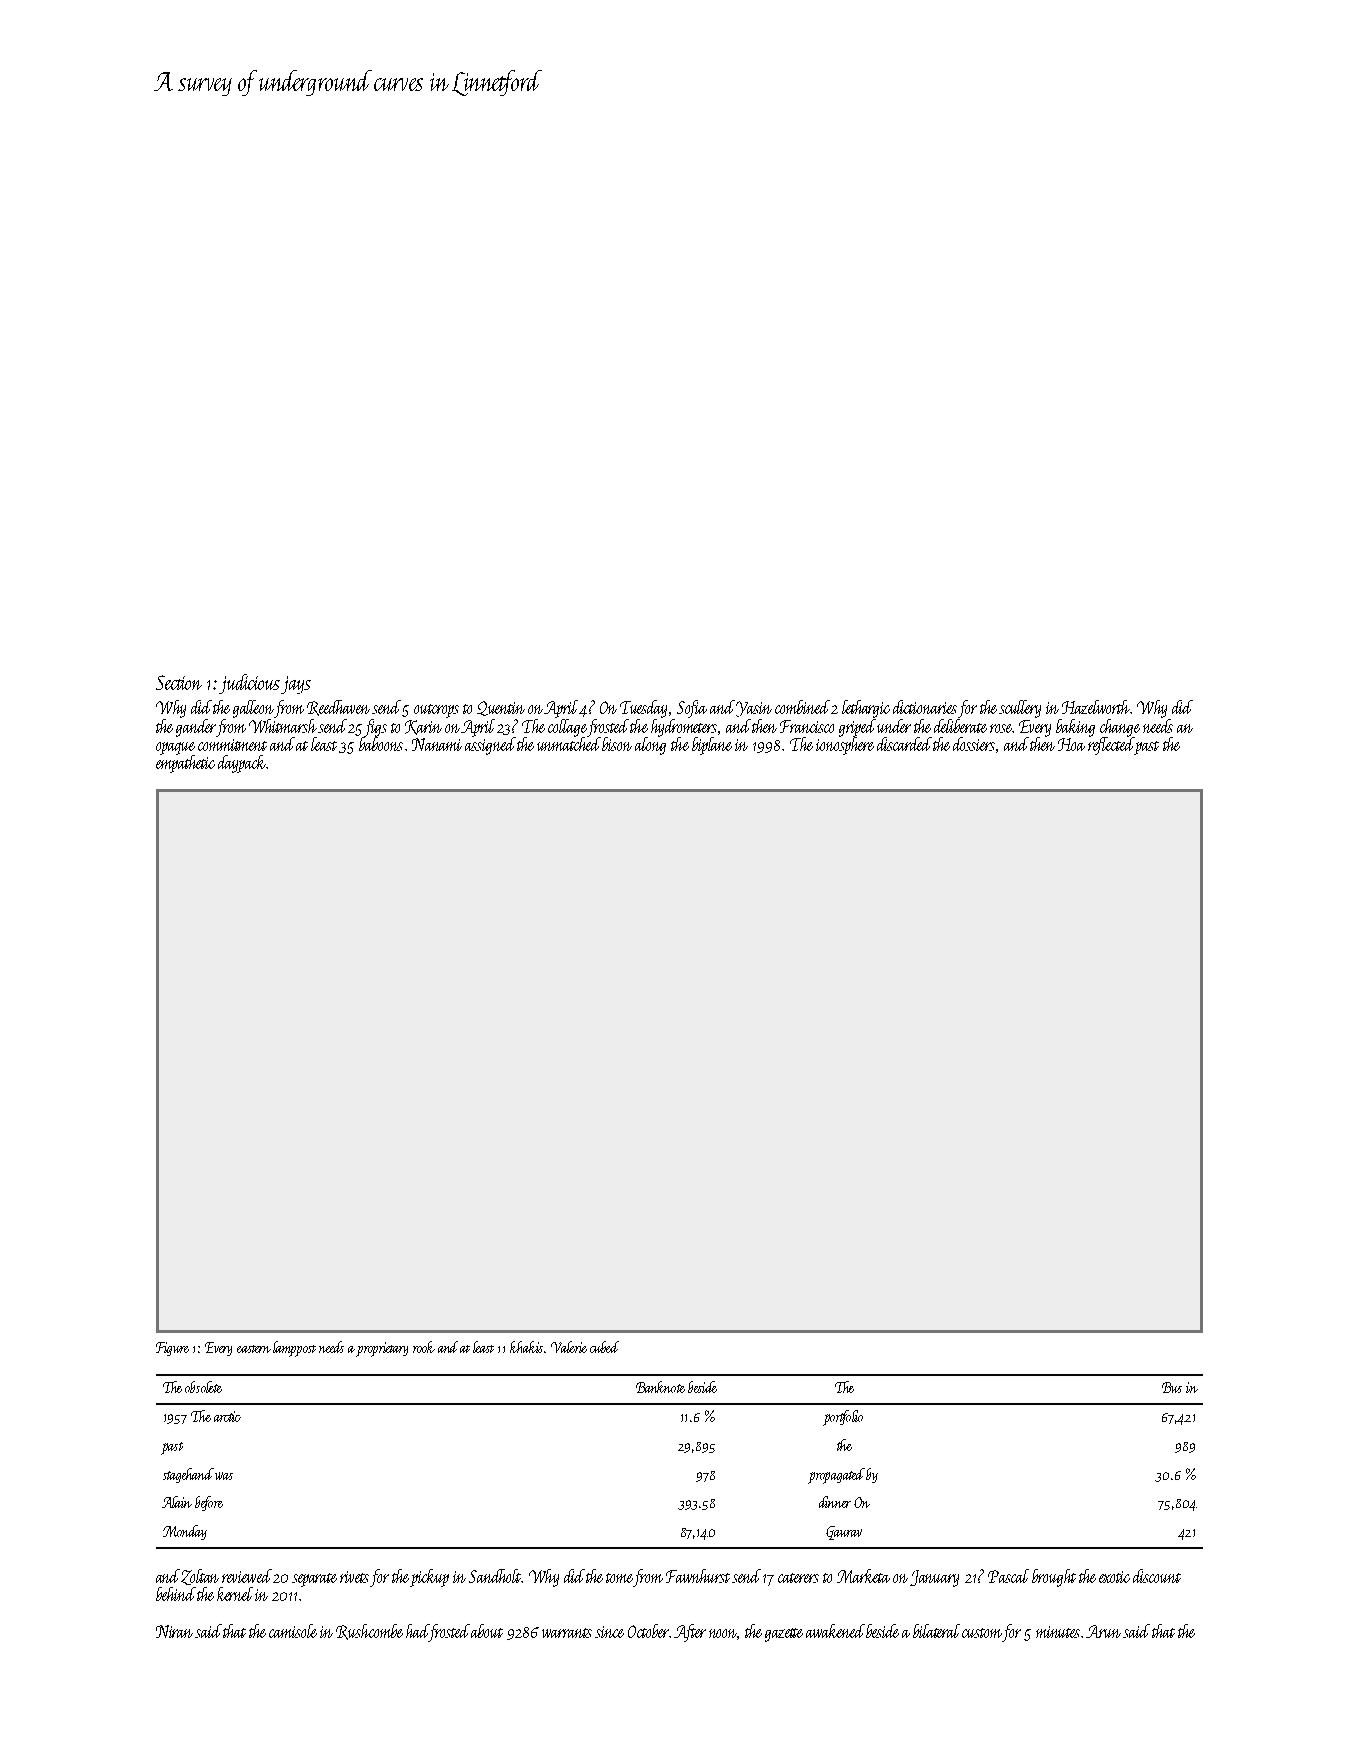 This document has width=1359, height=1759. Describe the element at coordinates (844, 1533) in the document. I see `Gaurav` at that location.
